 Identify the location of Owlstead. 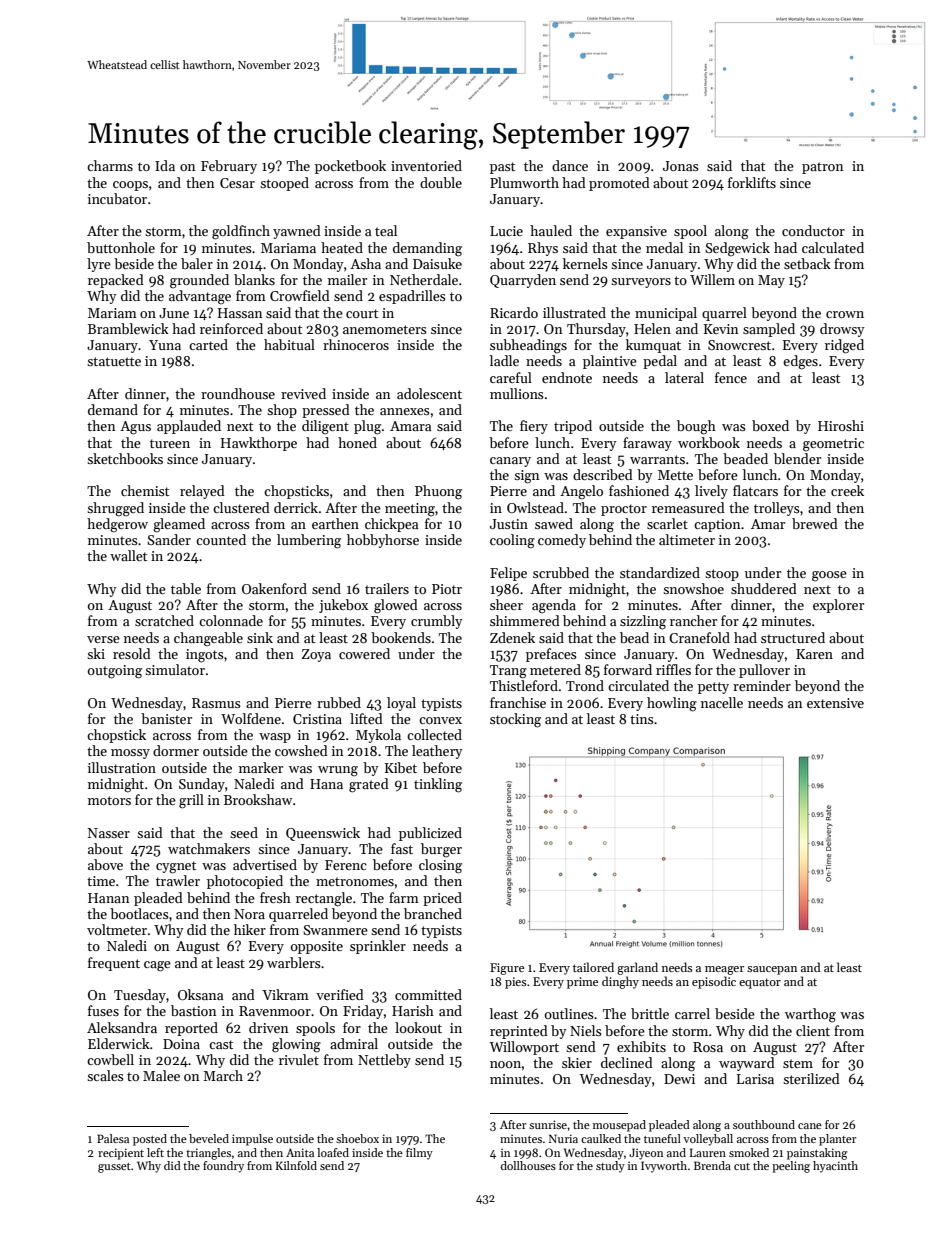
(535, 507).
